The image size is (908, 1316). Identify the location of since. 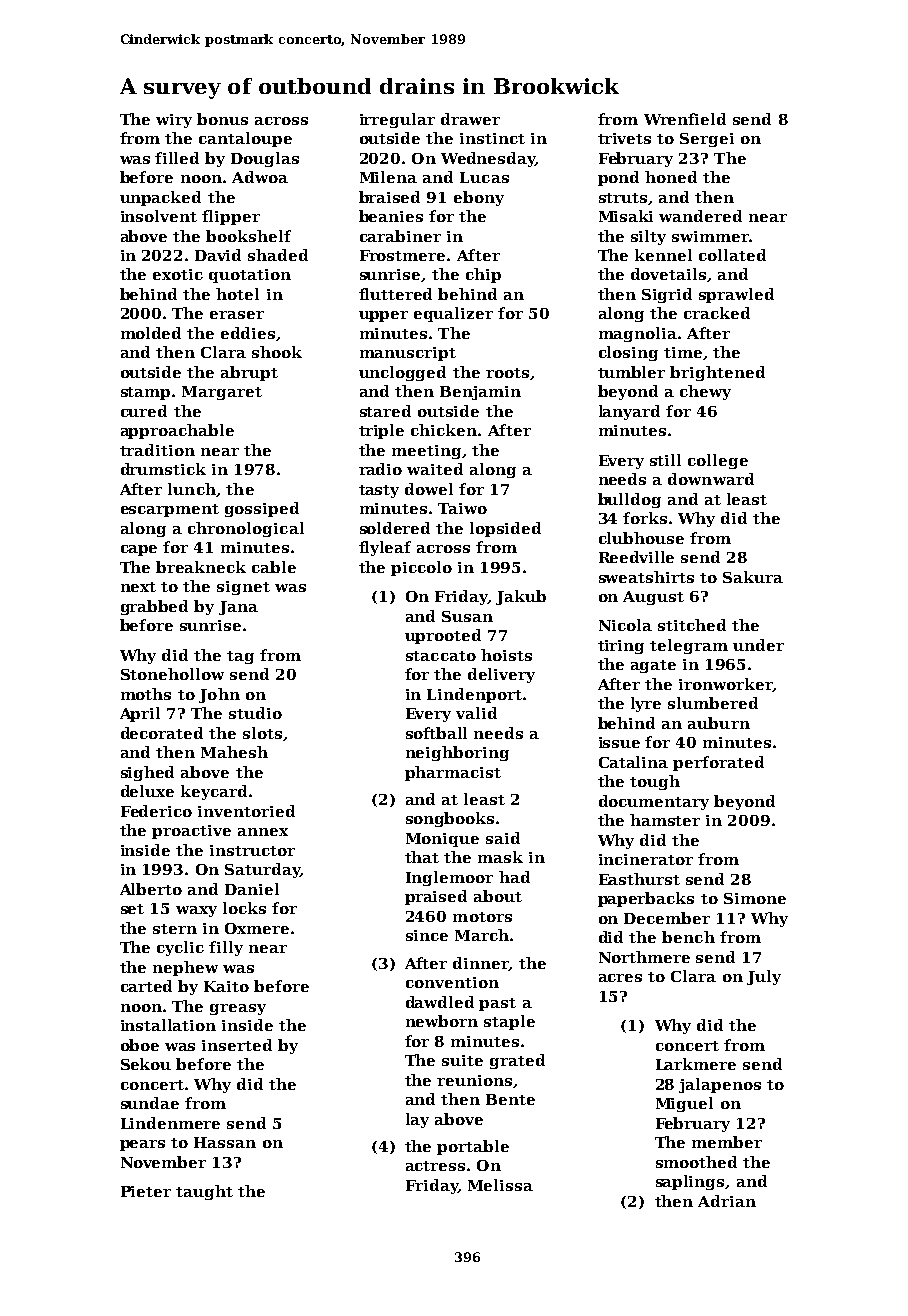
(427, 935).
